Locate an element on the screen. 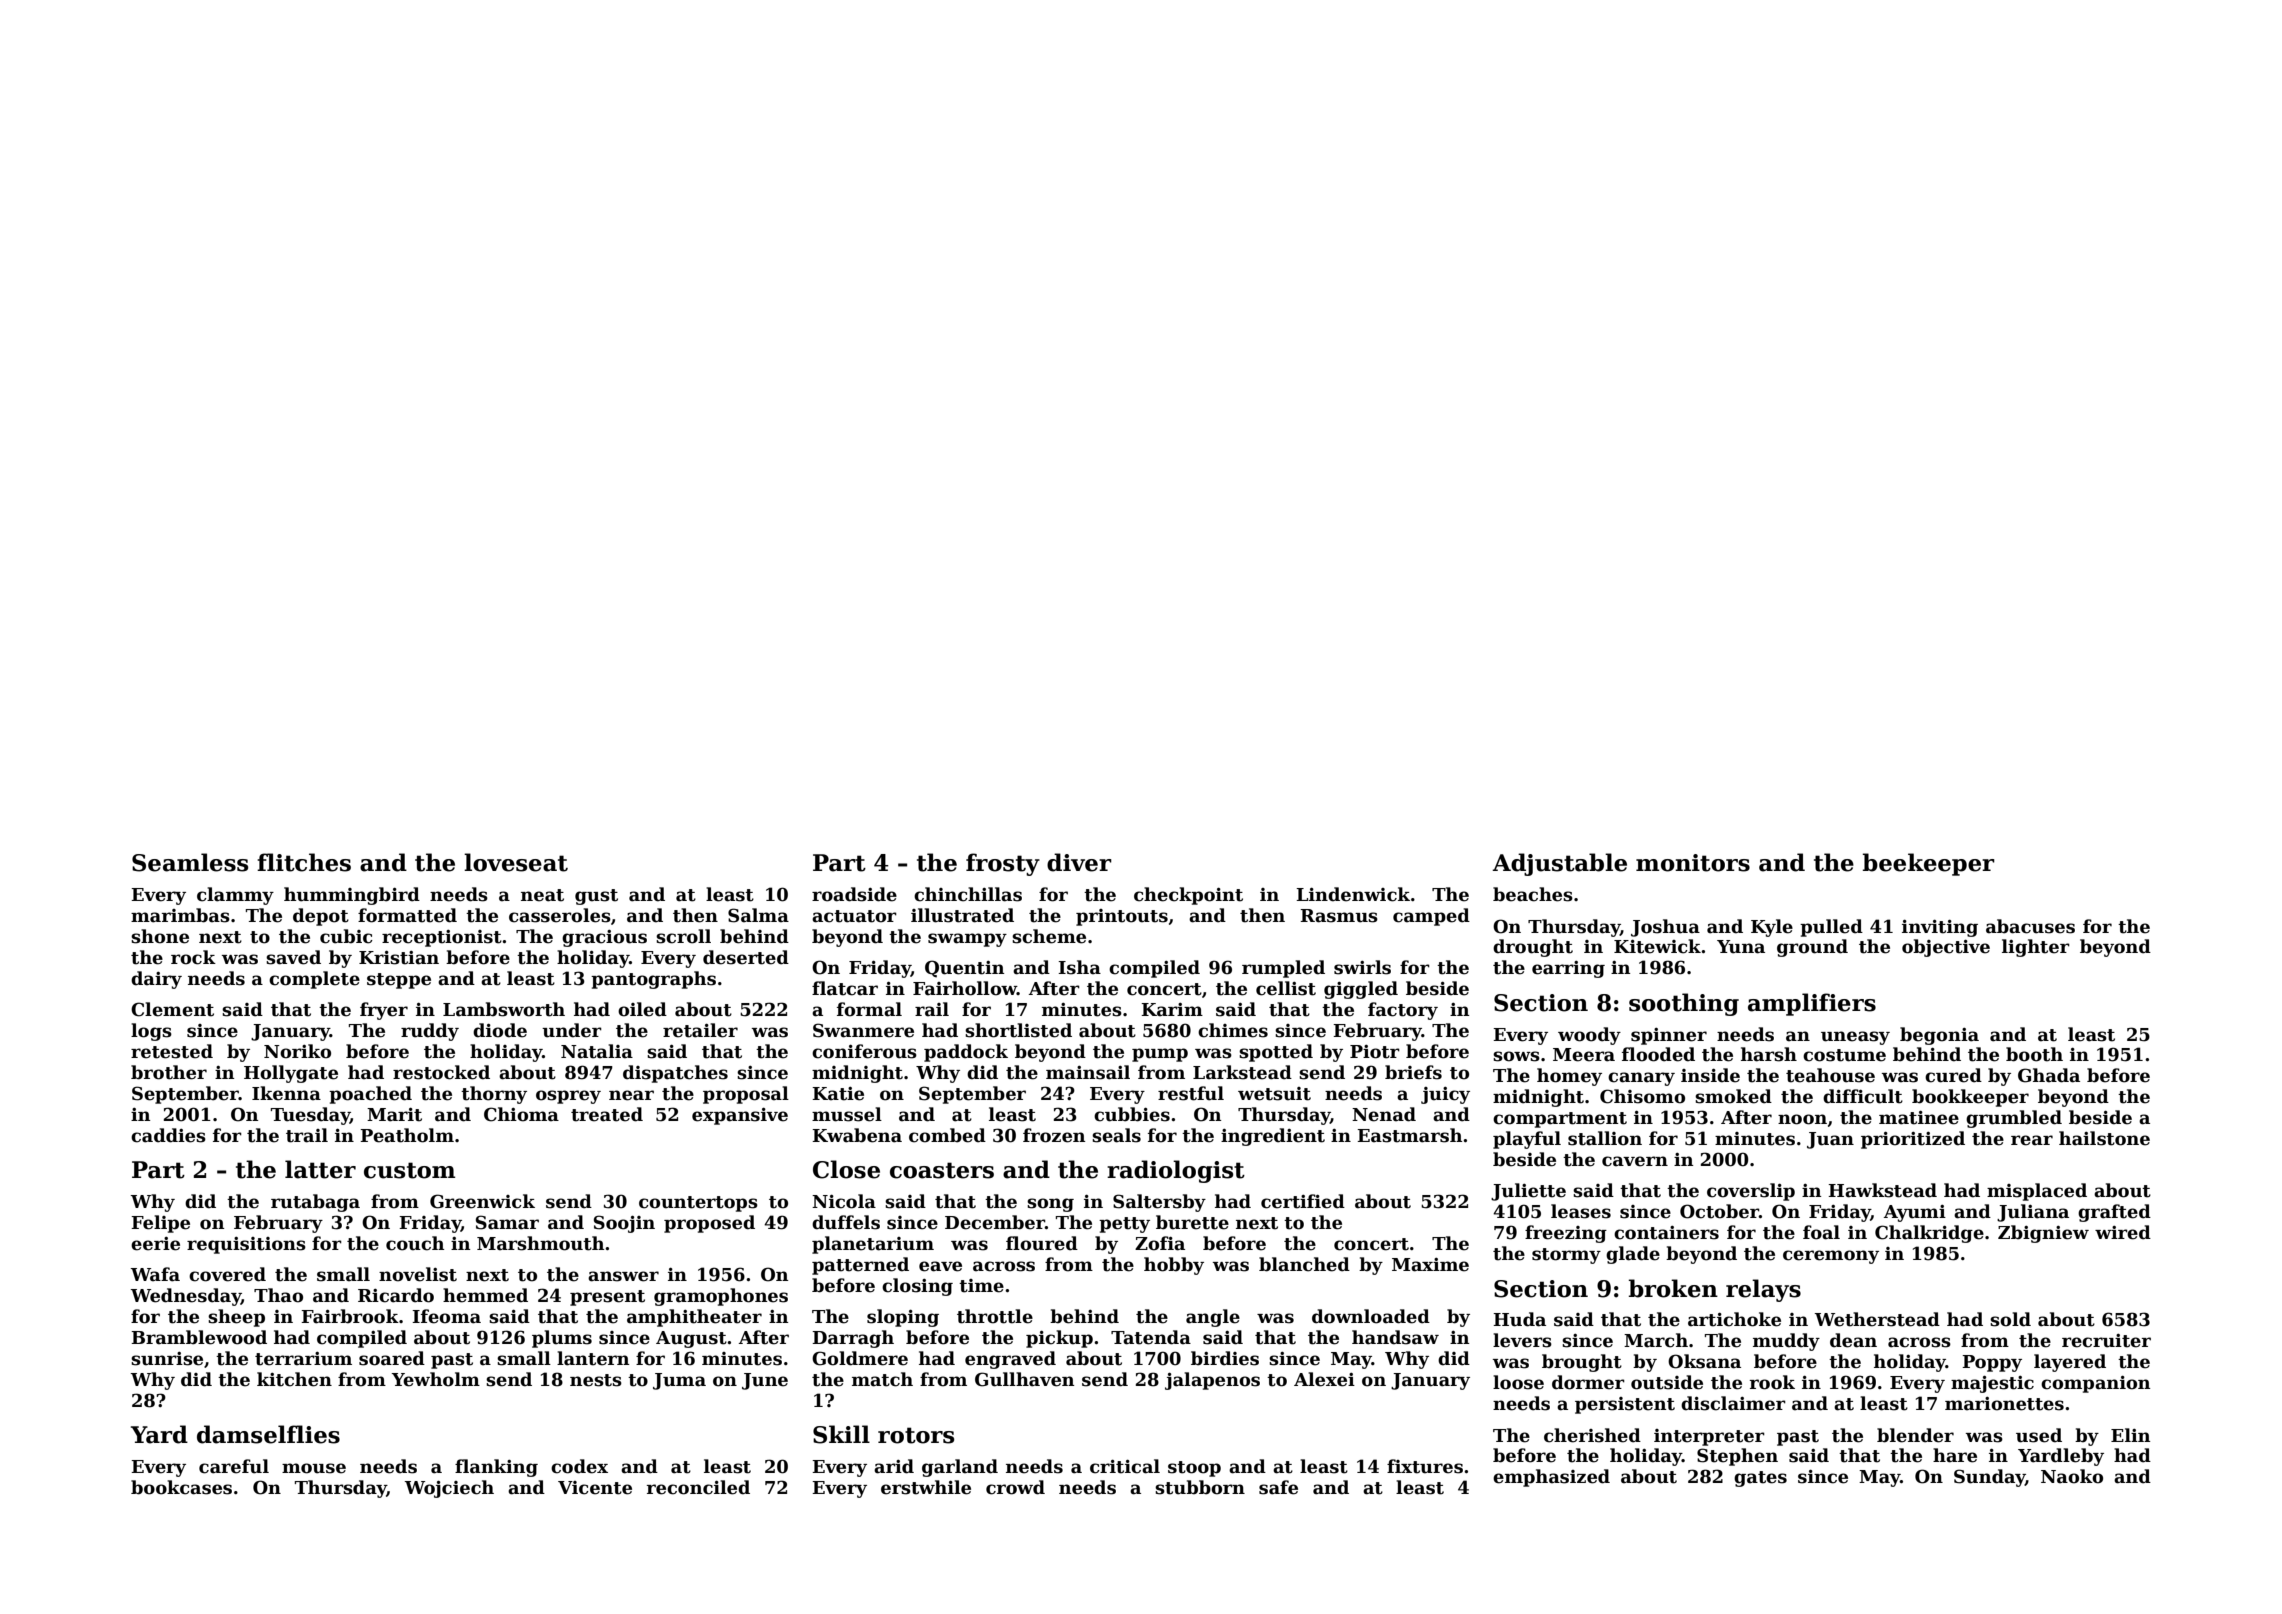  swampy is located at coordinates (967, 940).
